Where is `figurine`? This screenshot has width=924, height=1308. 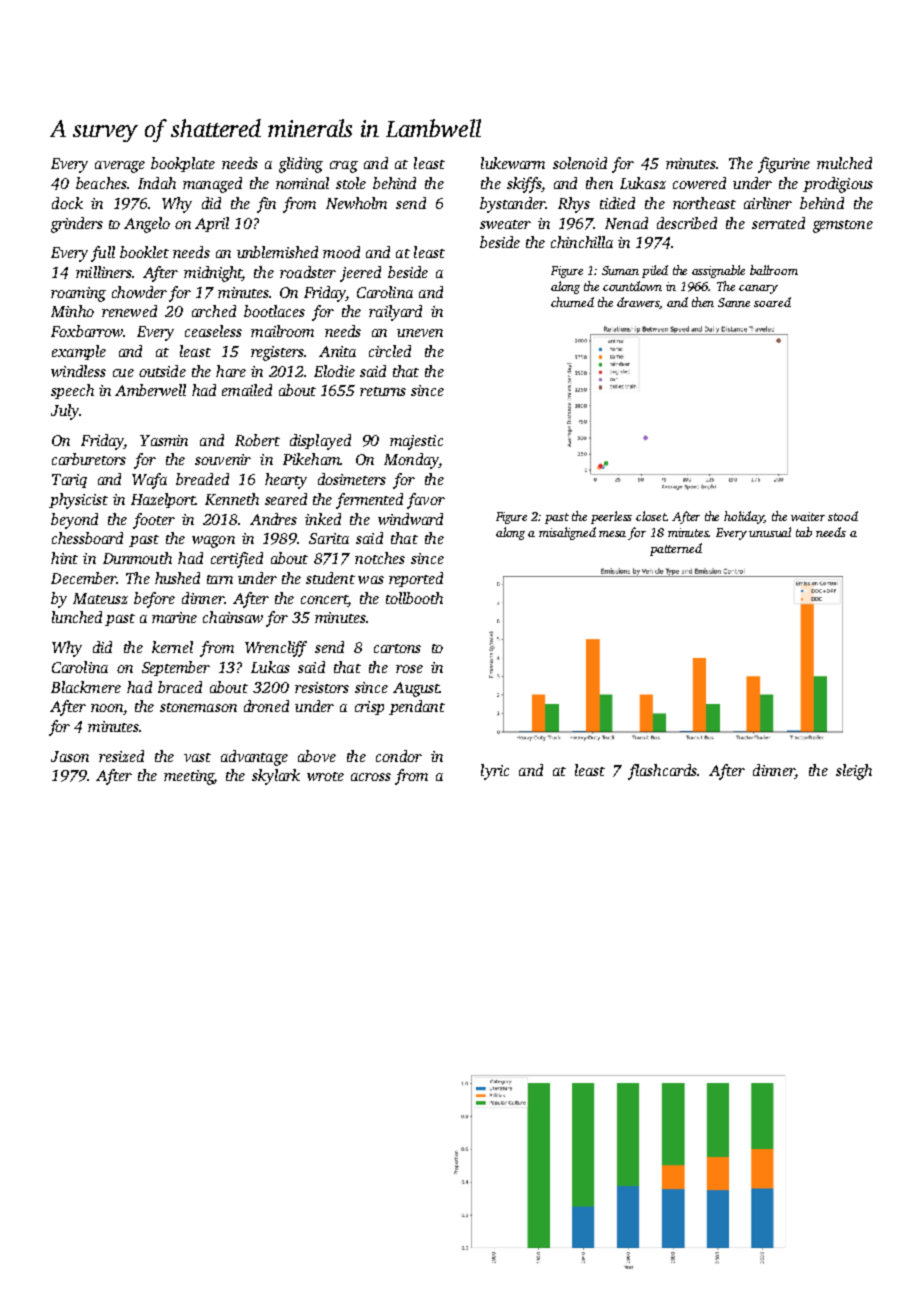 figurine is located at coordinates (784, 165).
